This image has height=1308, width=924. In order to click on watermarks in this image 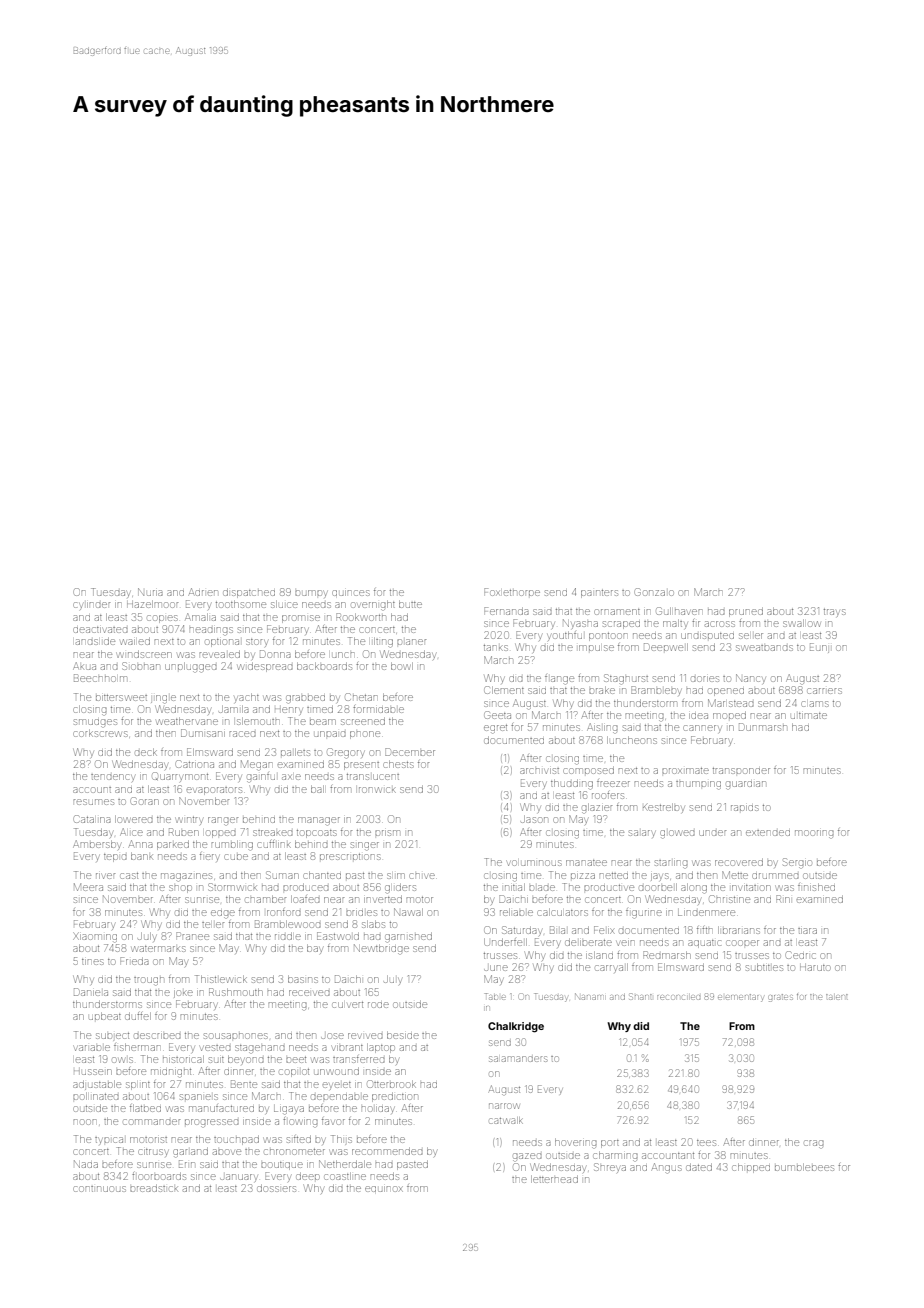, I will do `click(159, 949)`.
